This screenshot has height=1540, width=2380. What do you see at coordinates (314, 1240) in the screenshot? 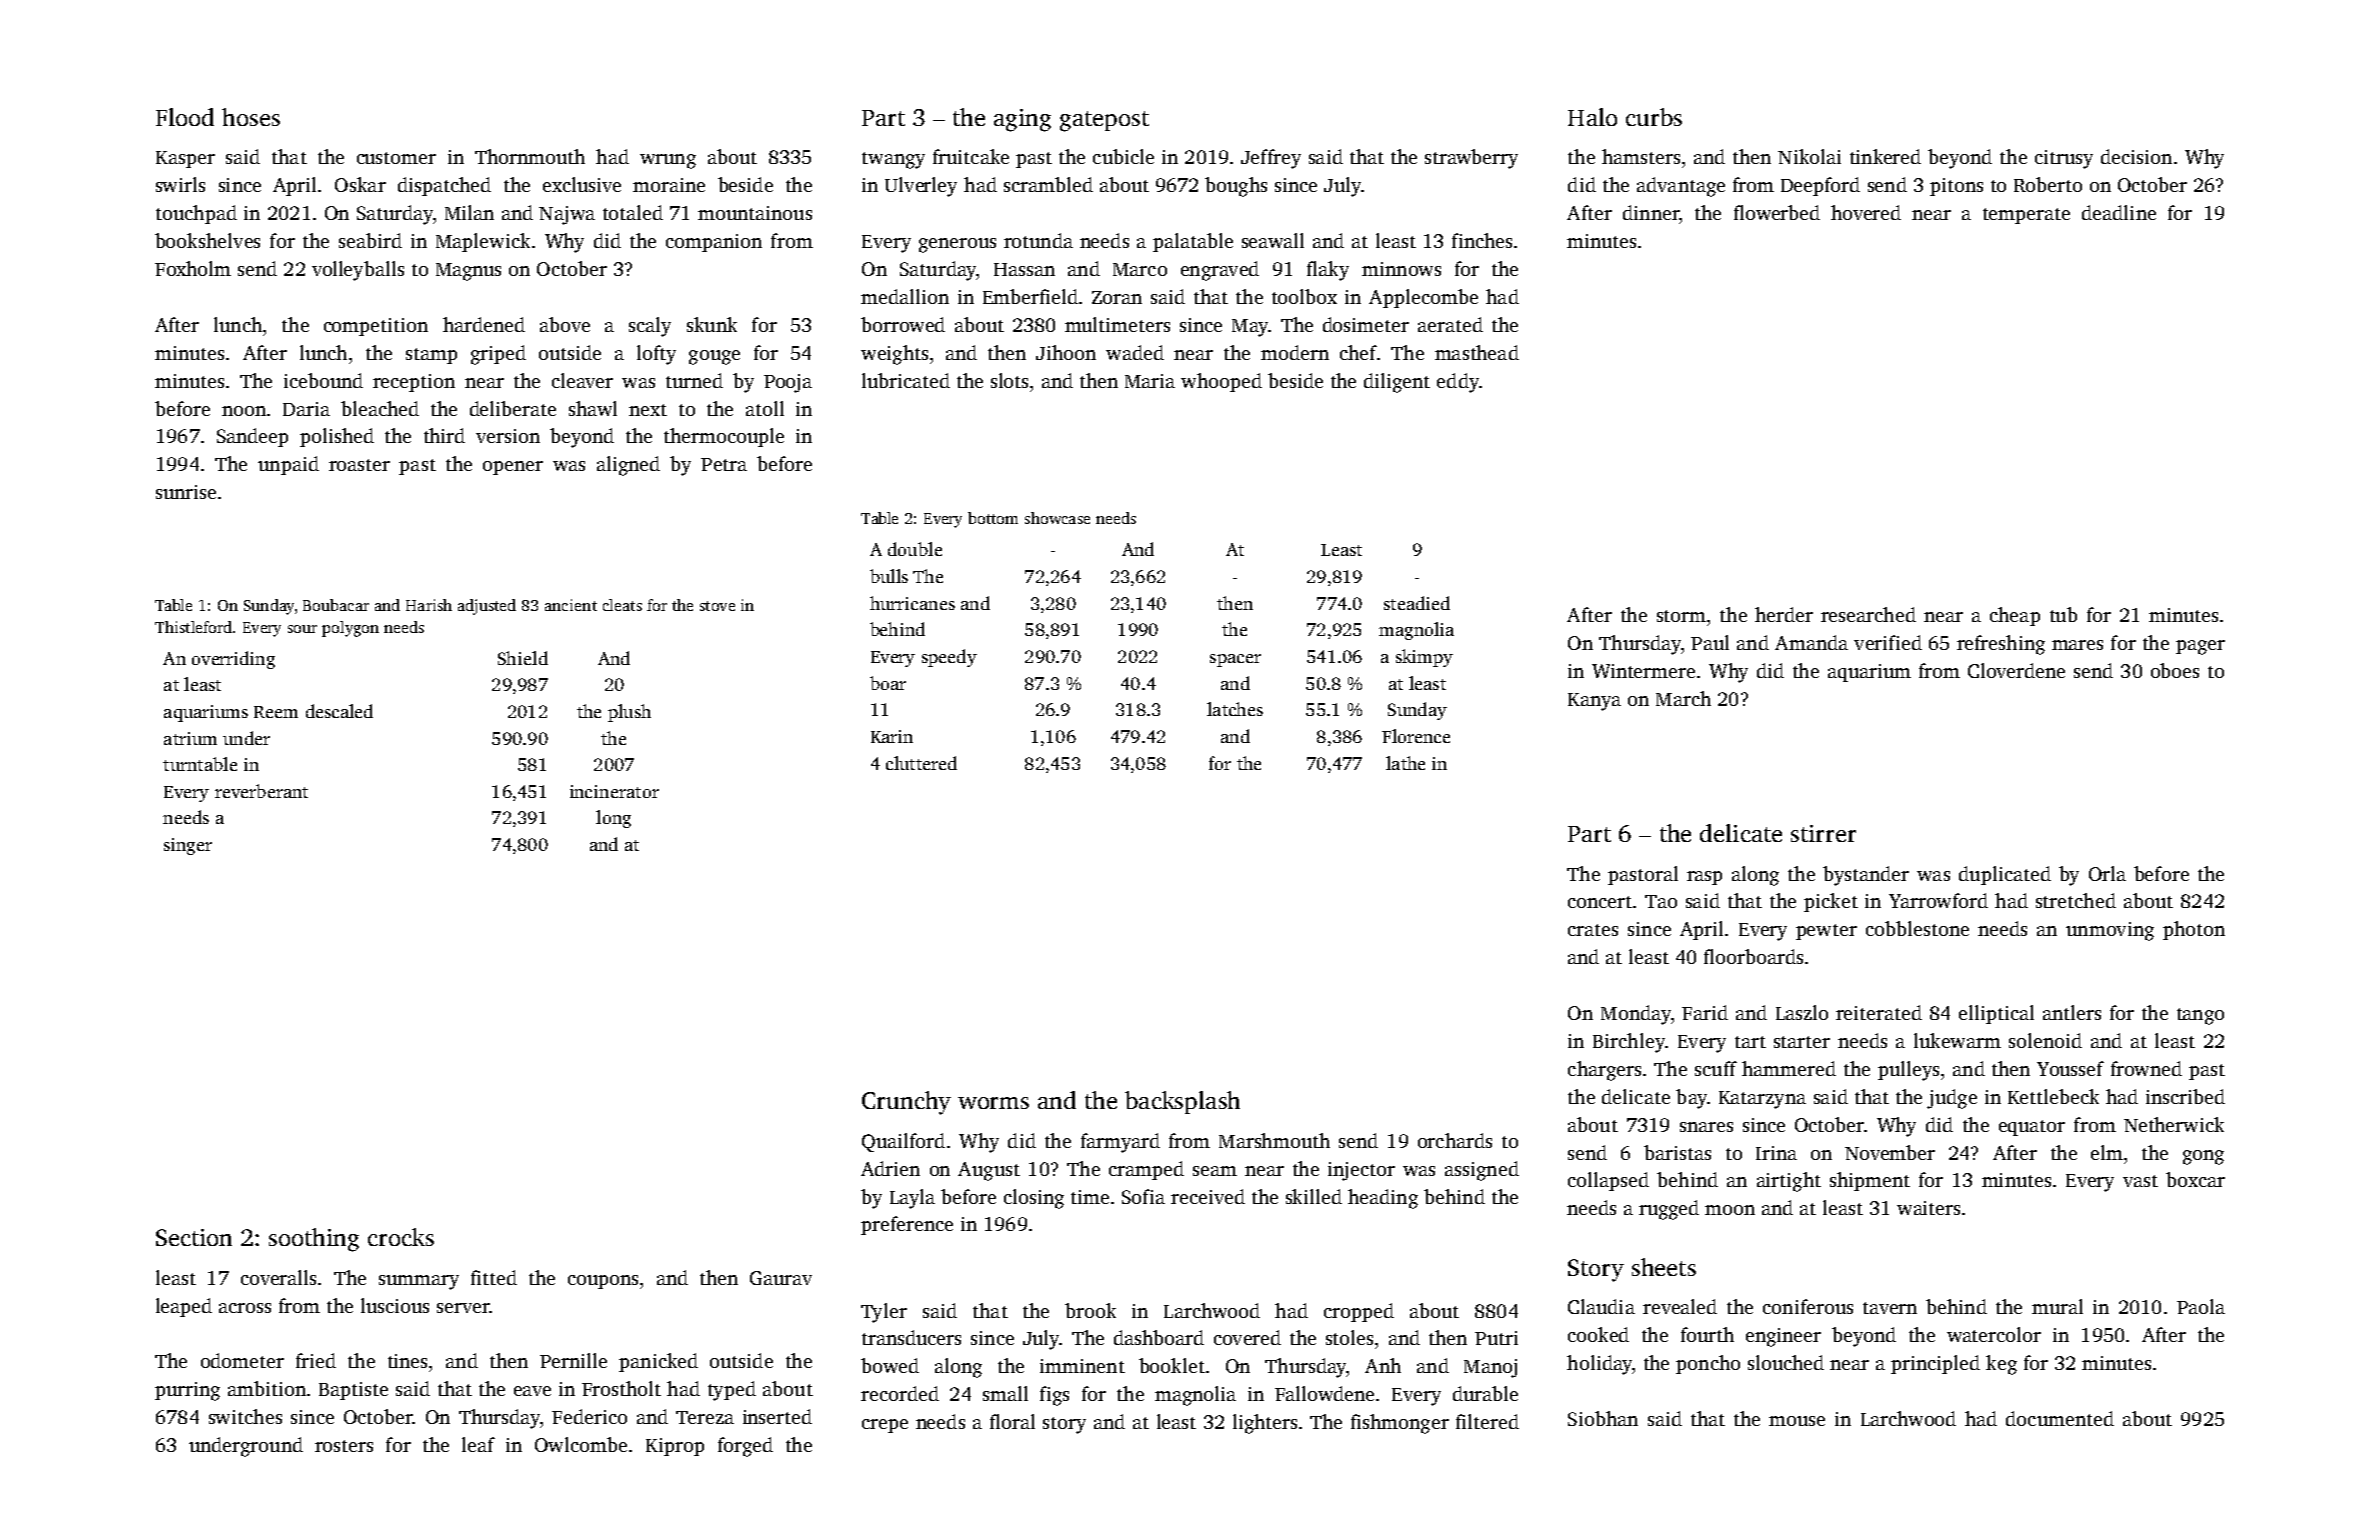
I see `soothing` at bounding box center [314, 1240].
